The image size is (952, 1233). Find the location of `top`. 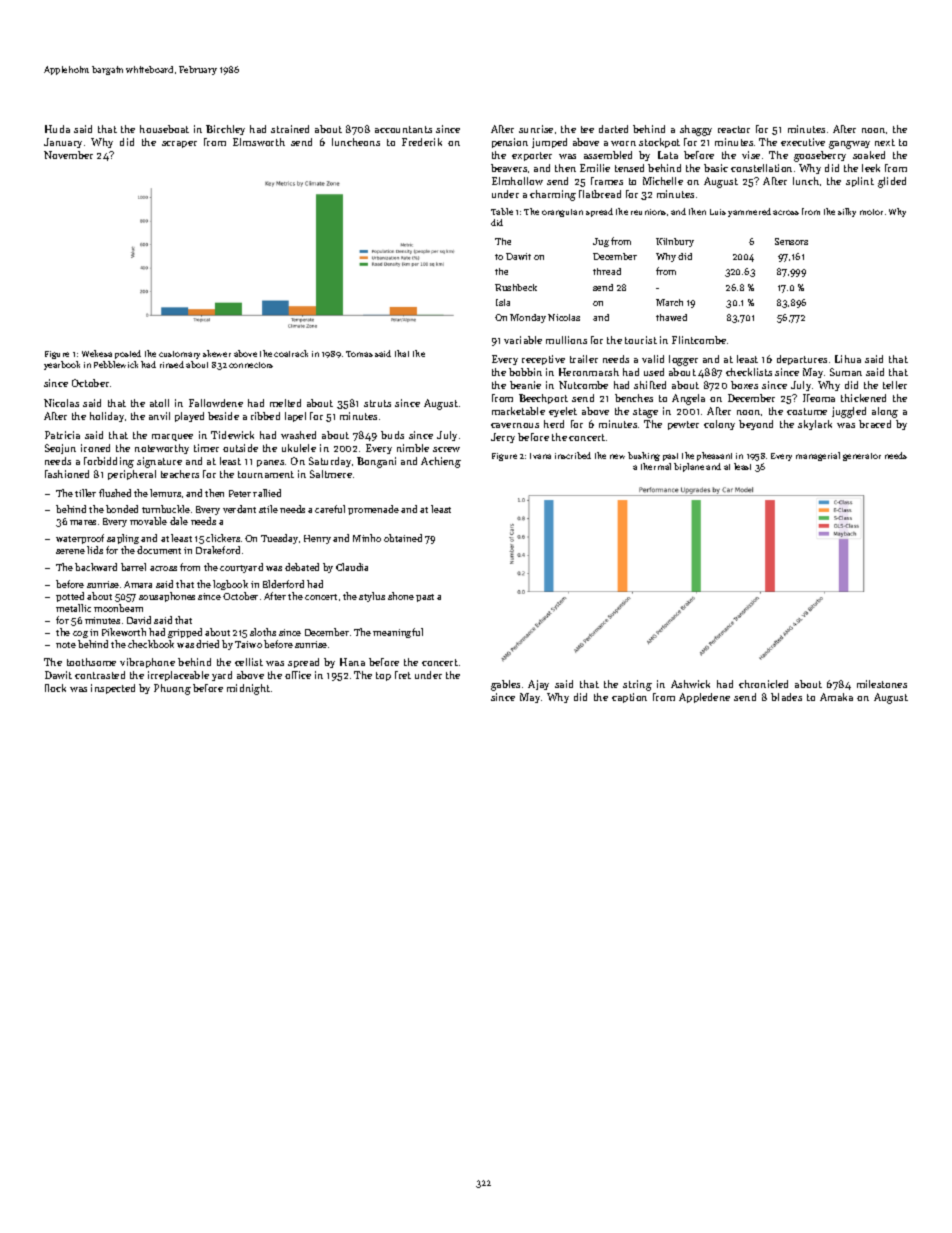

top is located at coordinates (383, 676).
